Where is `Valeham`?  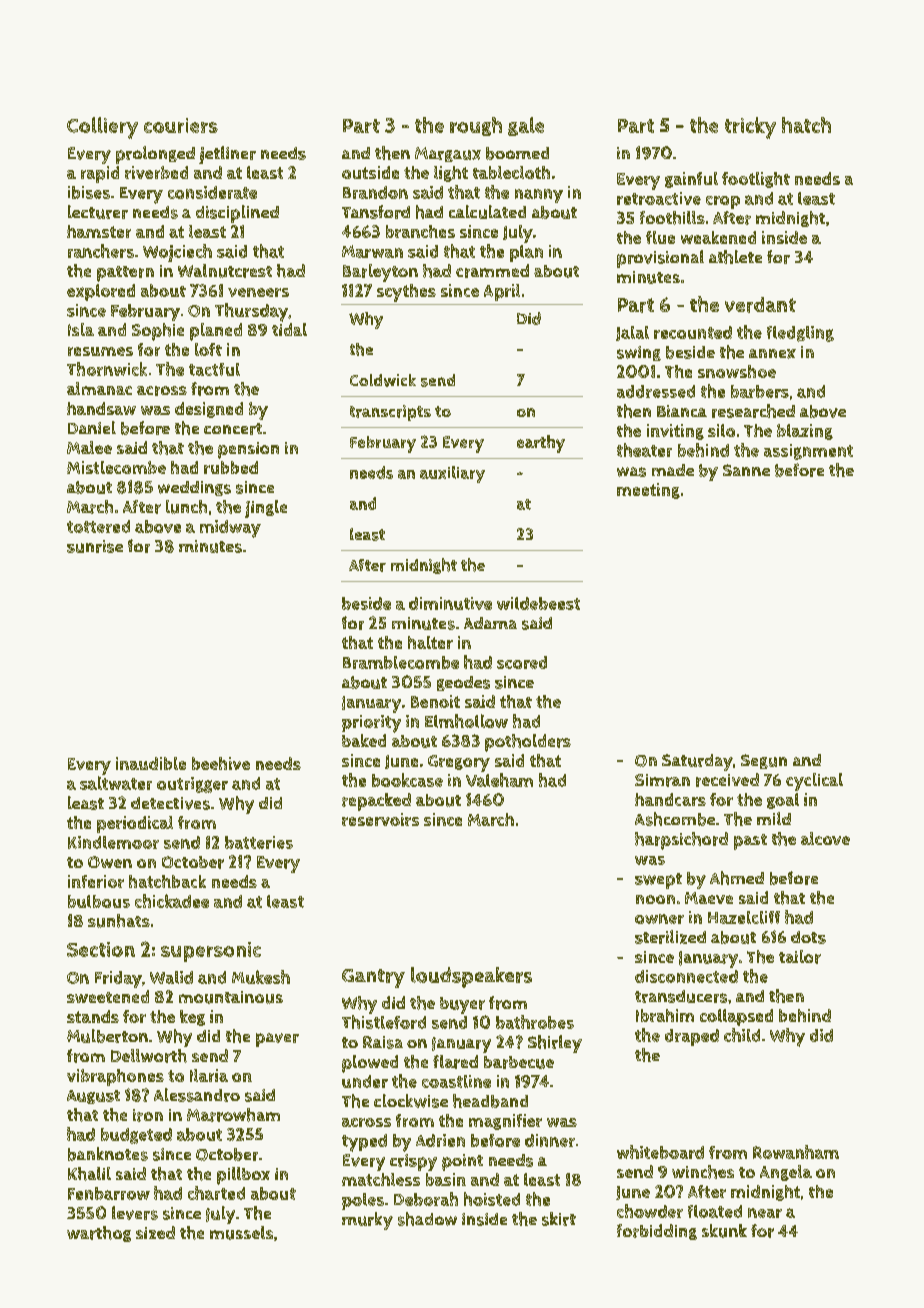
Valeham is located at coordinates (499, 780).
